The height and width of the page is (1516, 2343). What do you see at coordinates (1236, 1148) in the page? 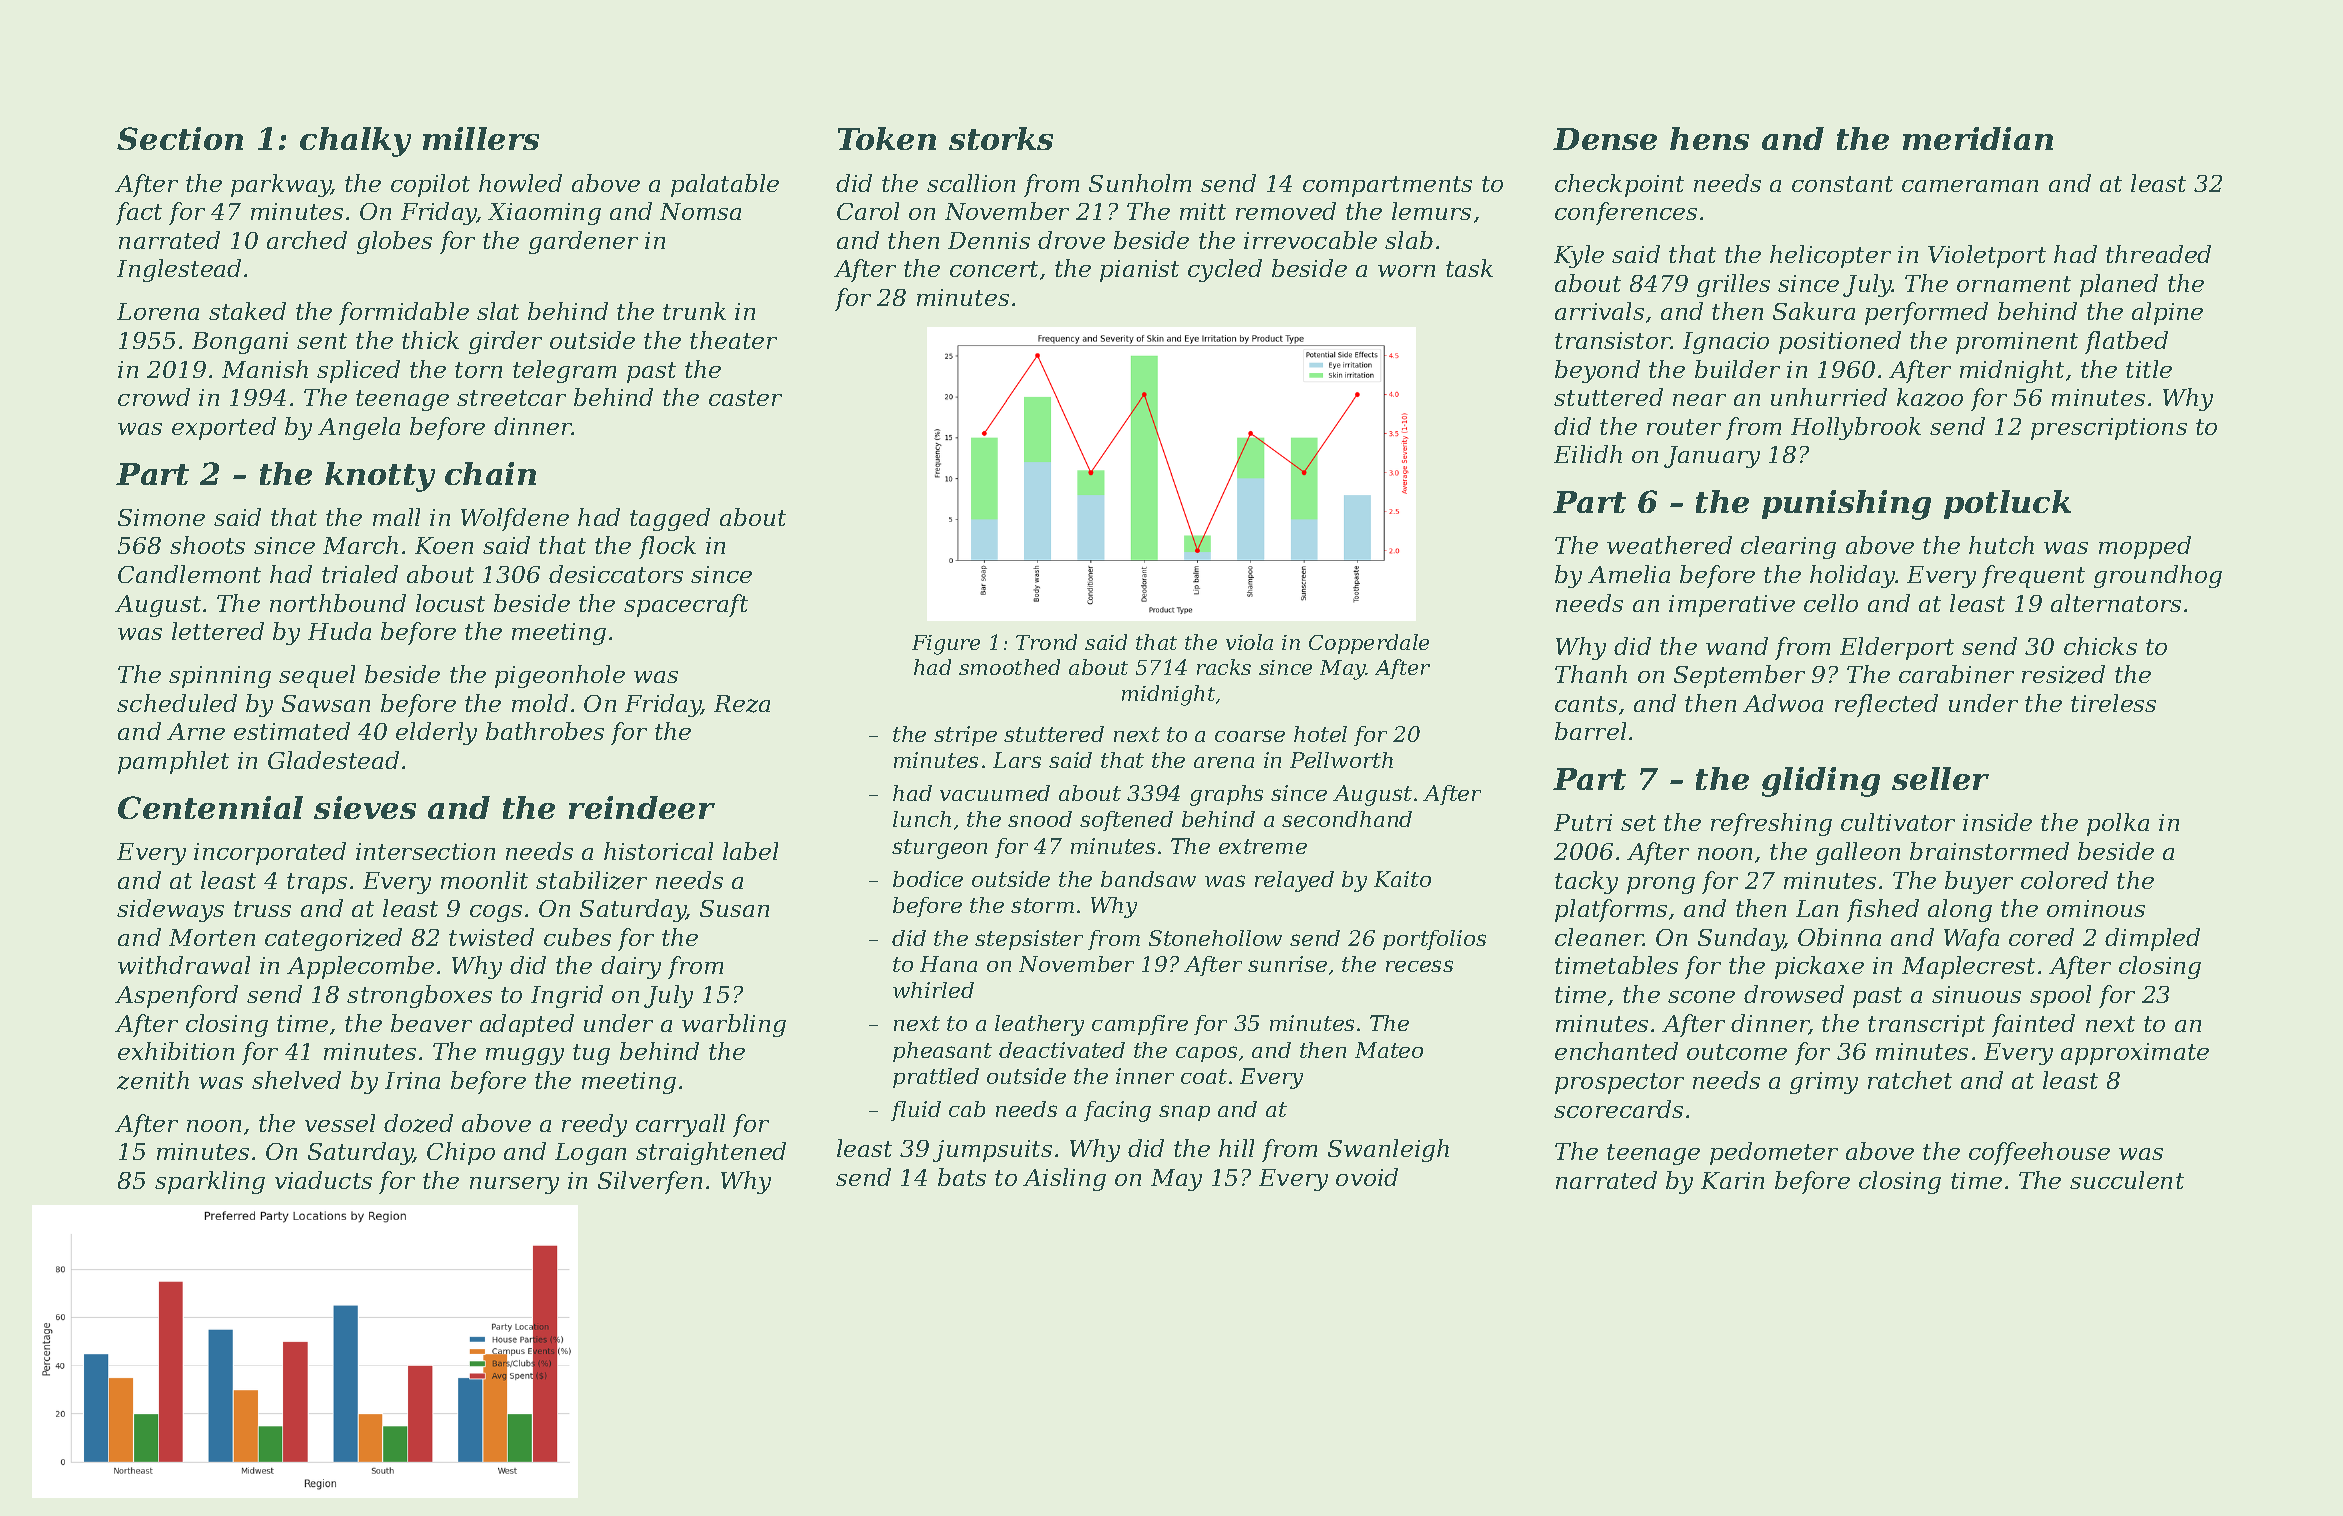
I see `hill` at bounding box center [1236, 1148].
